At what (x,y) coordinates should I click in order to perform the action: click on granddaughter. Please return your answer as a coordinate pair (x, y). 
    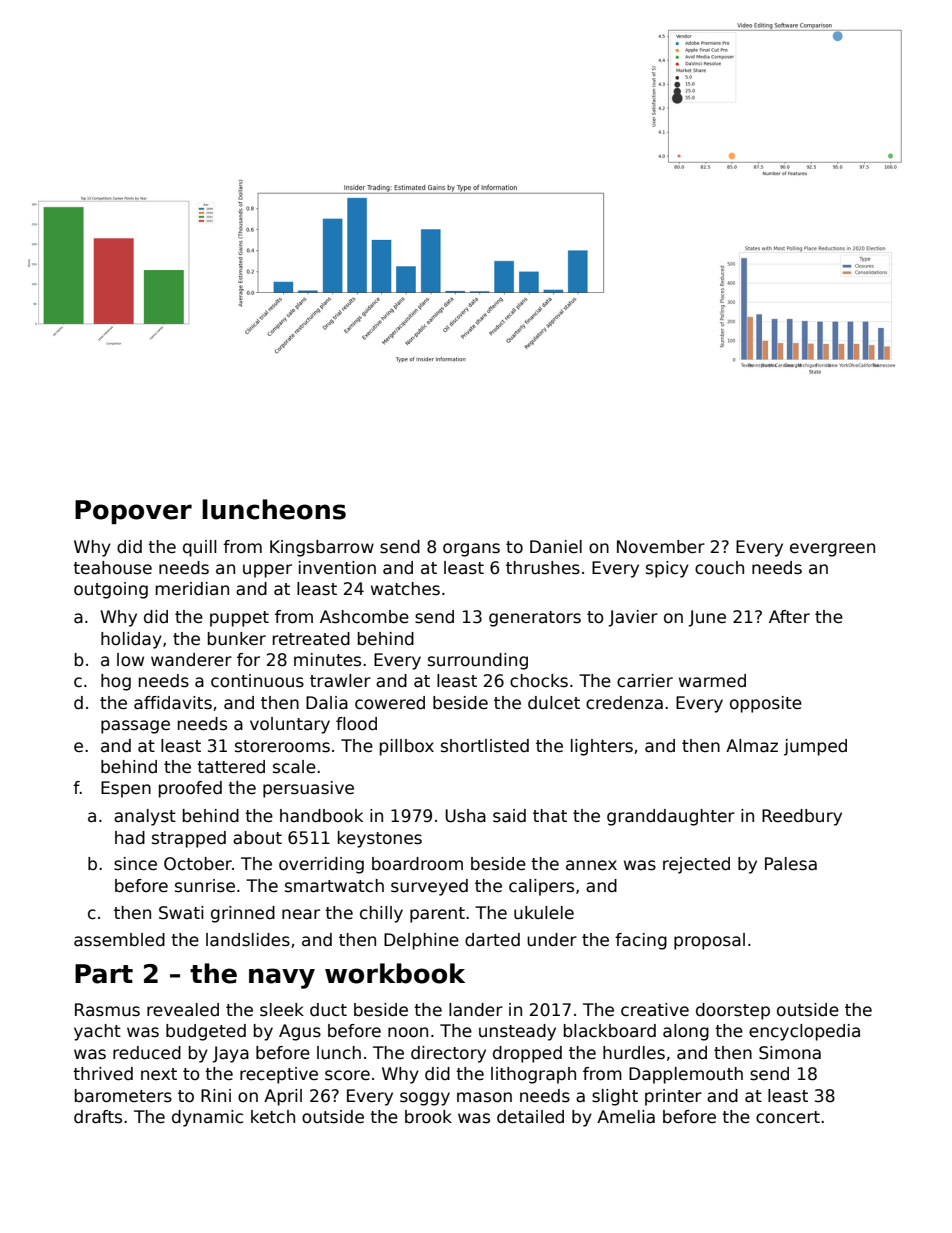
    Looking at the image, I should click on (671, 817).
